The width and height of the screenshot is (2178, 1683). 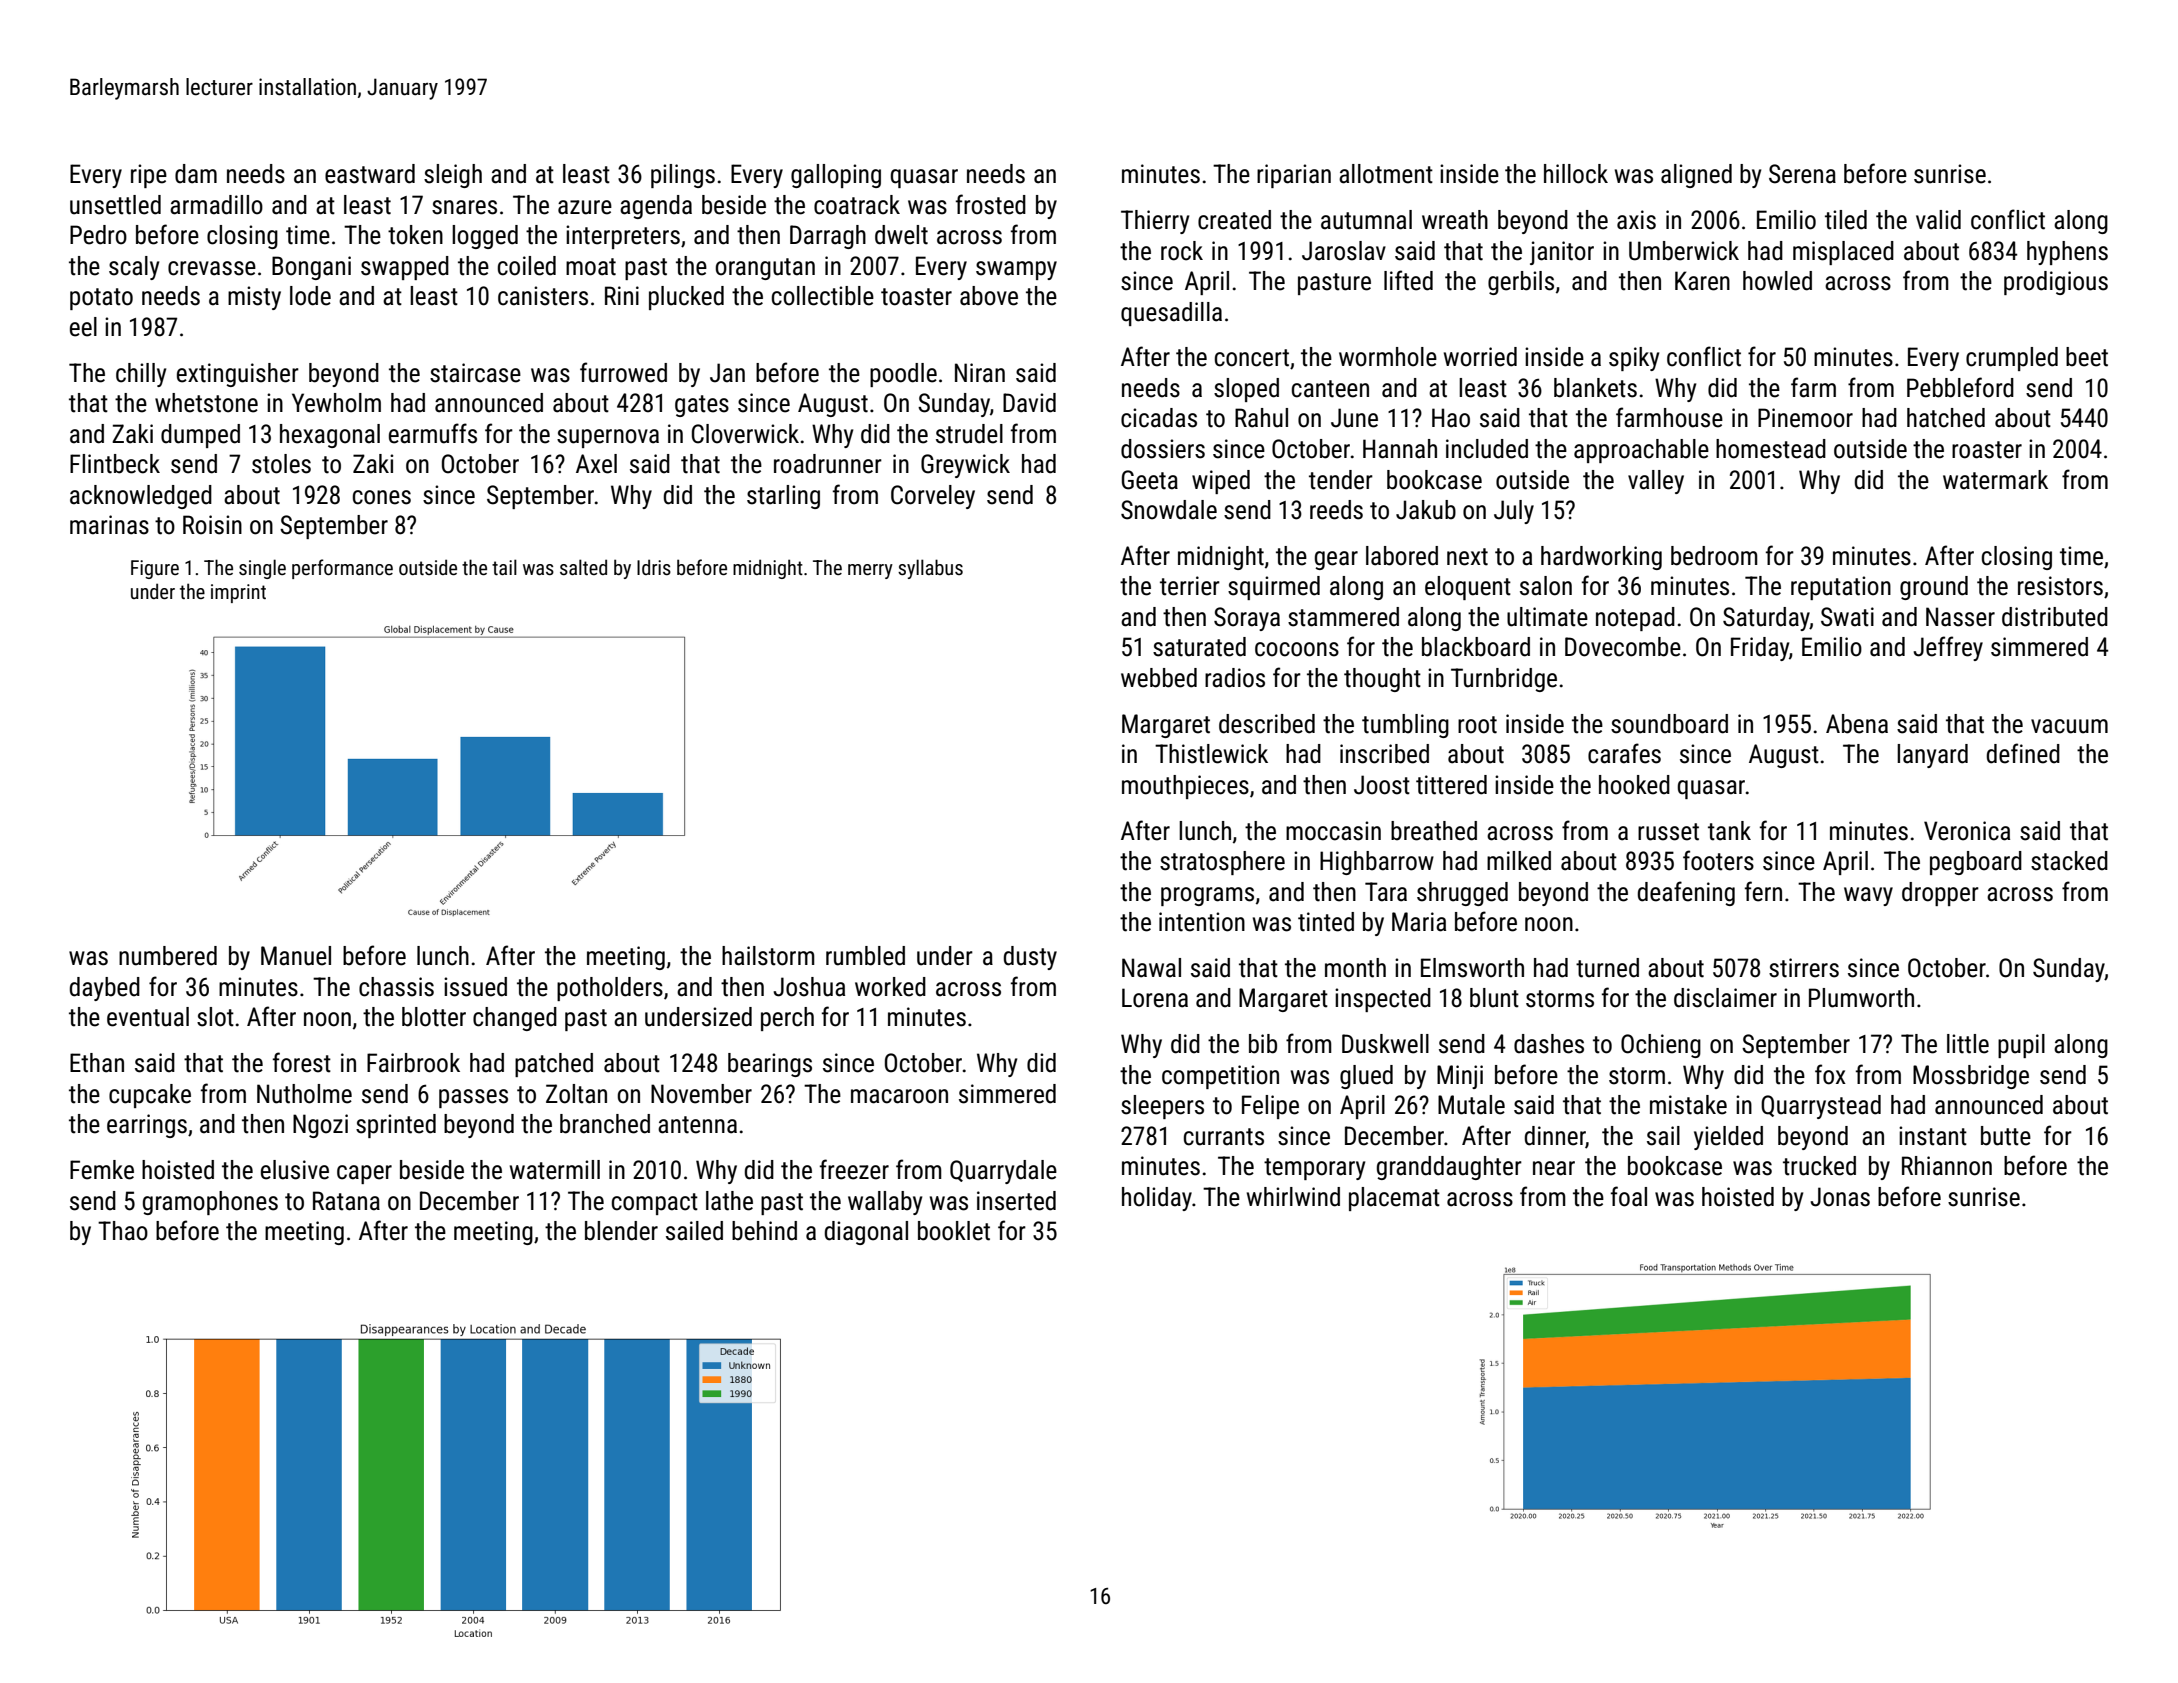 I want to click on extinguisher, so click(x=238, y=375).
